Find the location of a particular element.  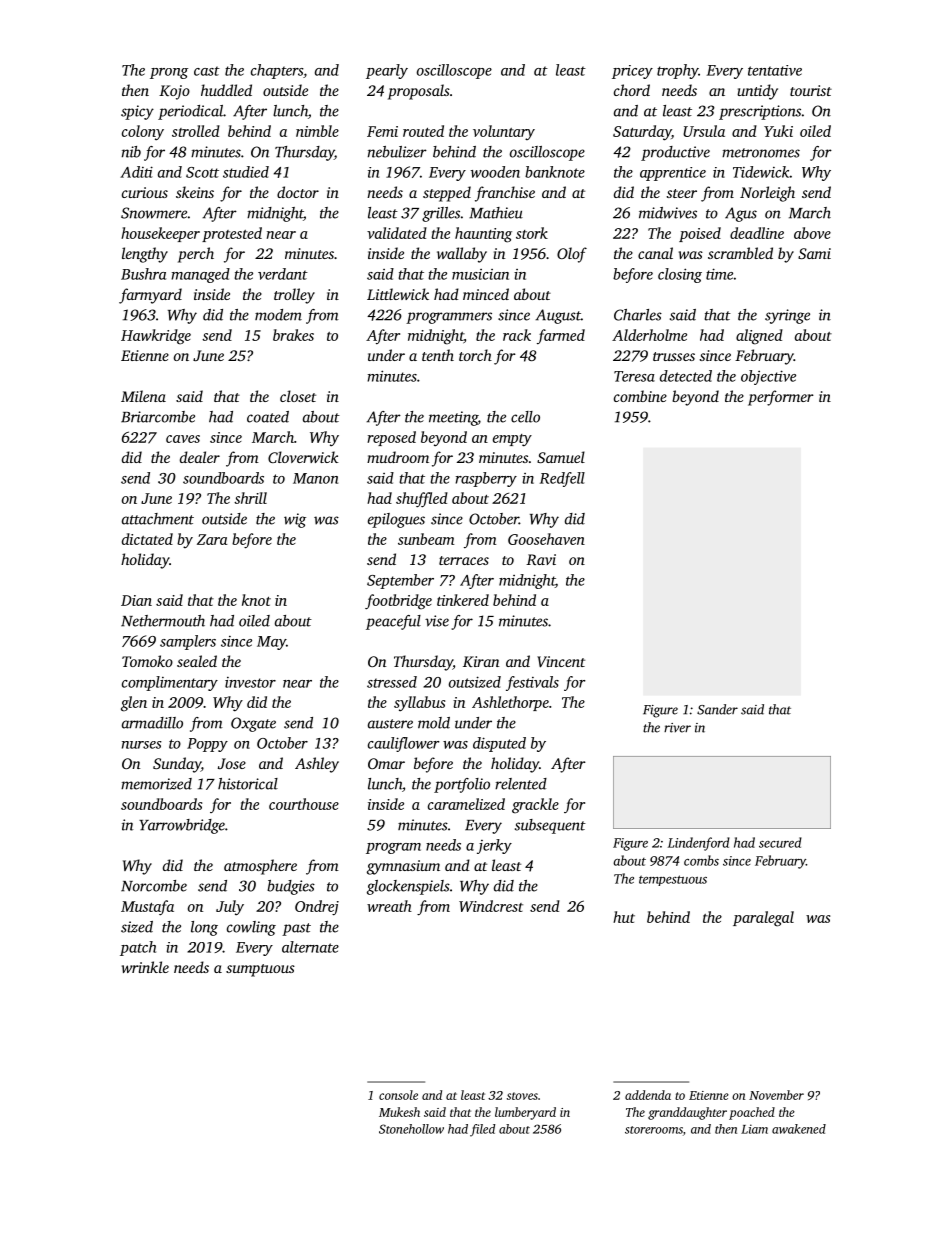

above is located at coordinates (812, 233).
